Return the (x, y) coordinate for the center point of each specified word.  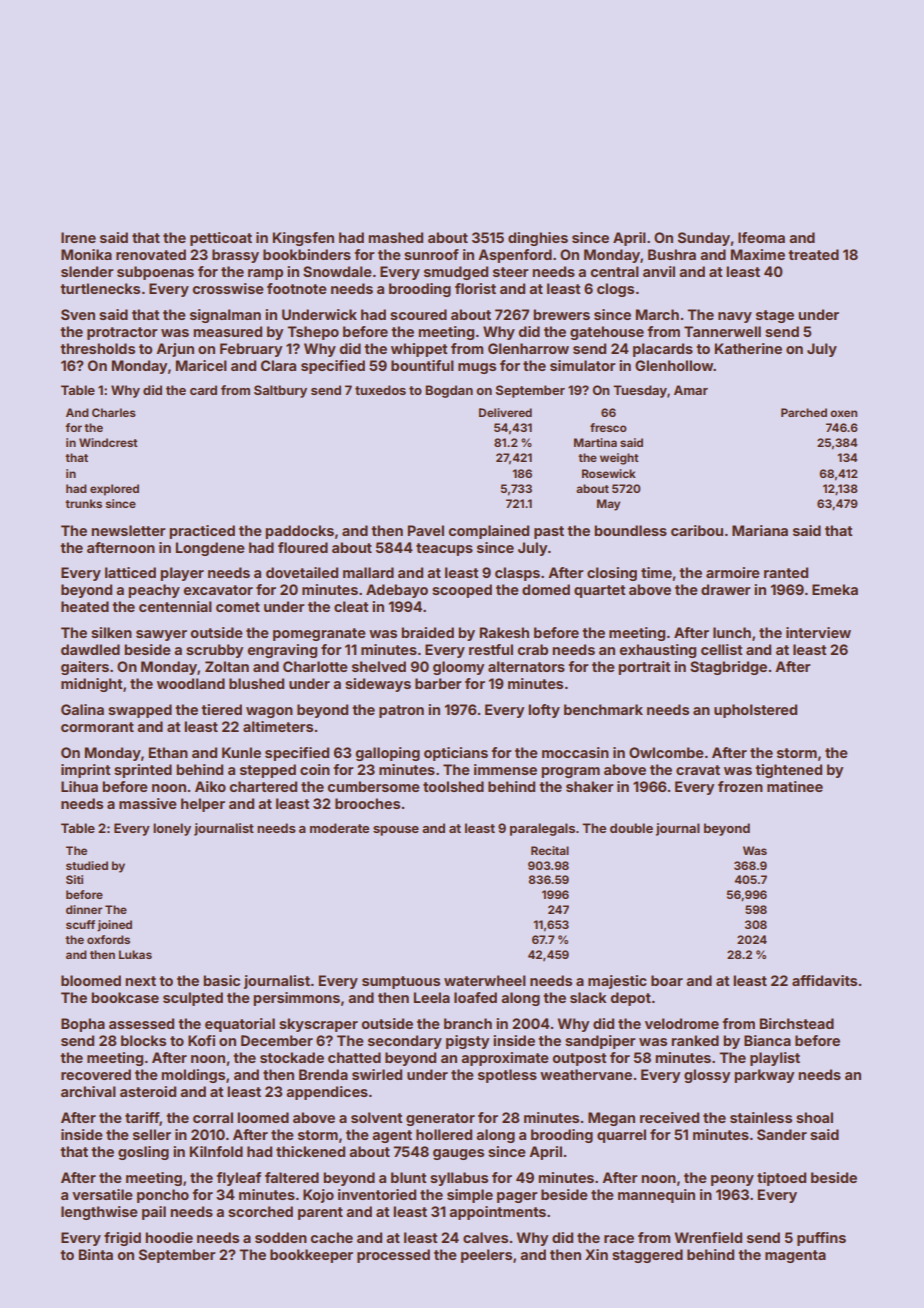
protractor (122, 333)
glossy (707, 1076)
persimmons (296, 999)
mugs (477, 368)
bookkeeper (311, 1256)
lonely (172, 829)
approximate (505, 1059)
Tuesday (640, 391)
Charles (114, 412)
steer (510, 272)
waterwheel (485, 980)
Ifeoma (761, 237)
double (631, 828)
